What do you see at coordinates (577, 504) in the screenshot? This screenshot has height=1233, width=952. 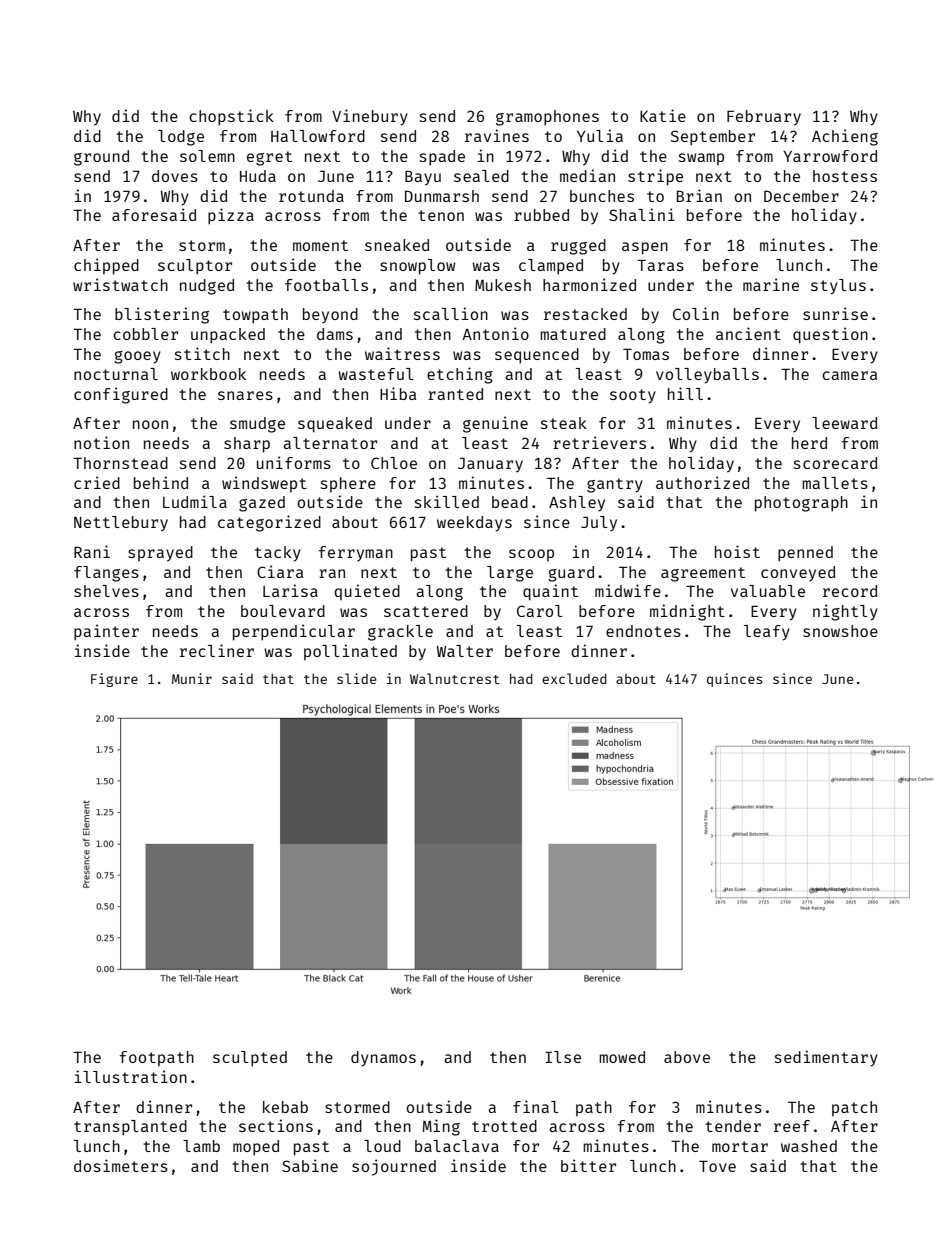 I see `Ashley` at bounding box center [577, 504].
